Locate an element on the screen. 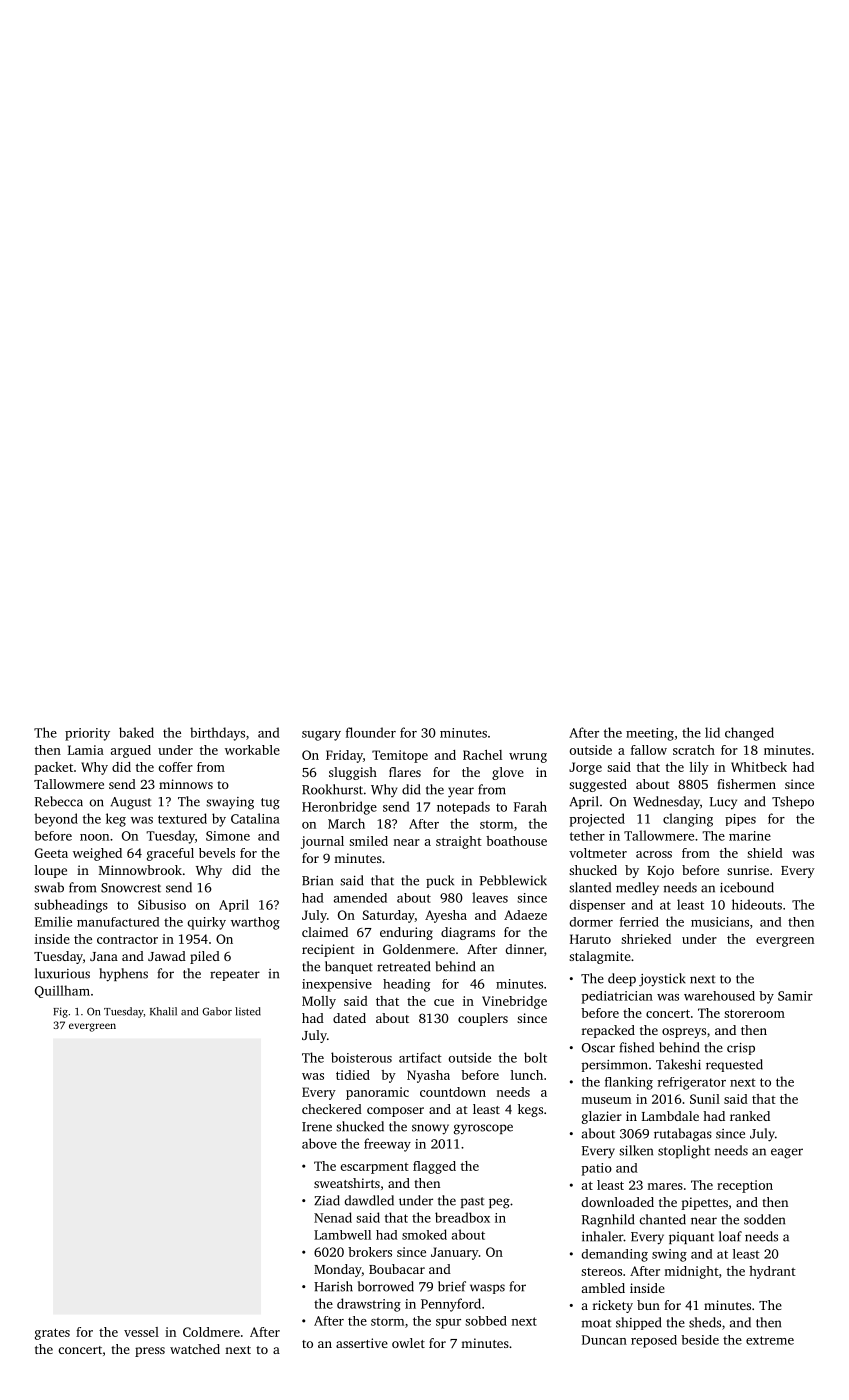  Fig is located at coordinates (60, 1012).
